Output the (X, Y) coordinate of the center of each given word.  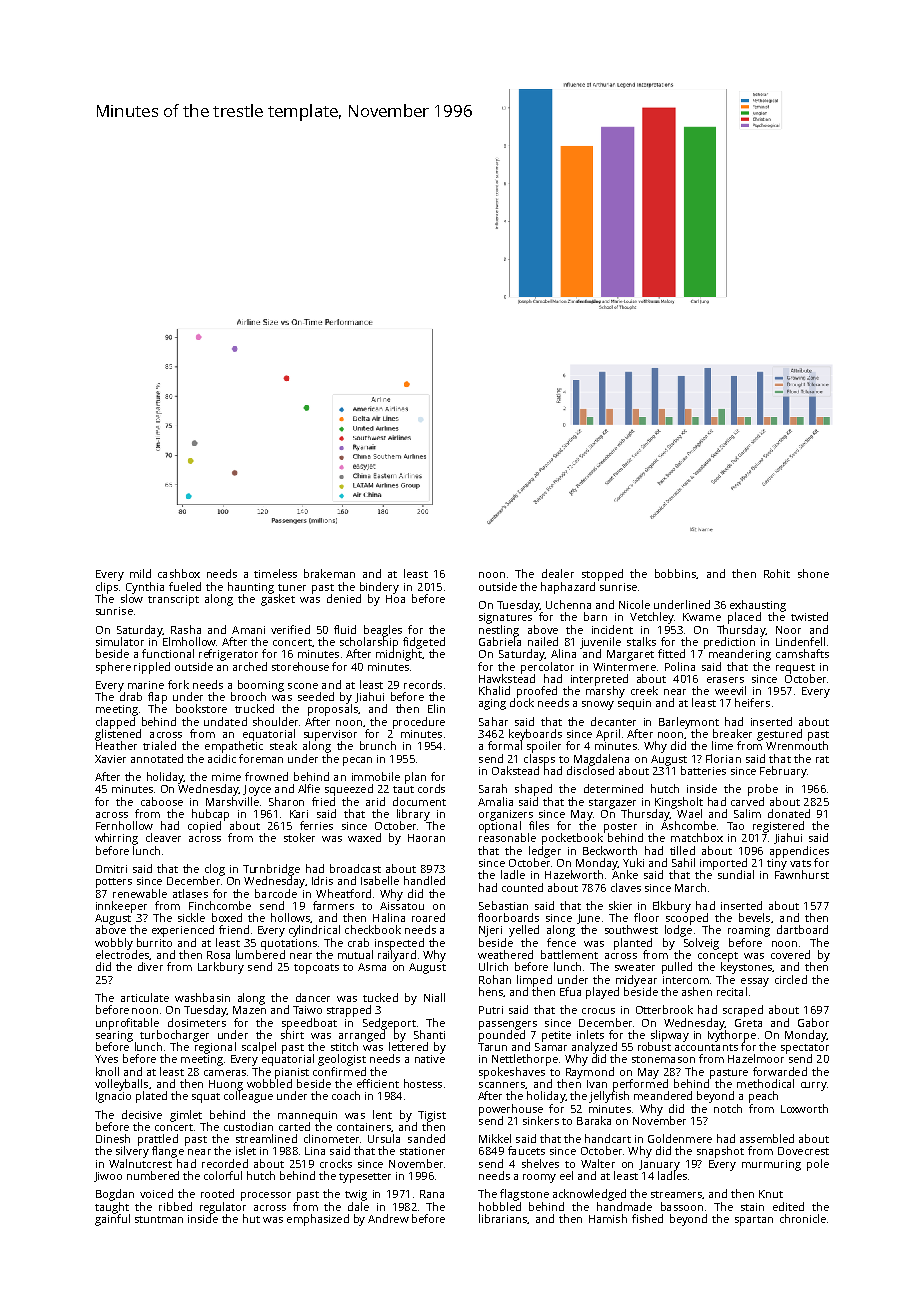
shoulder (275, 721)
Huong (226, 1085)
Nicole (634, 604)
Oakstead (515, 770)
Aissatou (402, 906)
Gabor (813, 1022)
